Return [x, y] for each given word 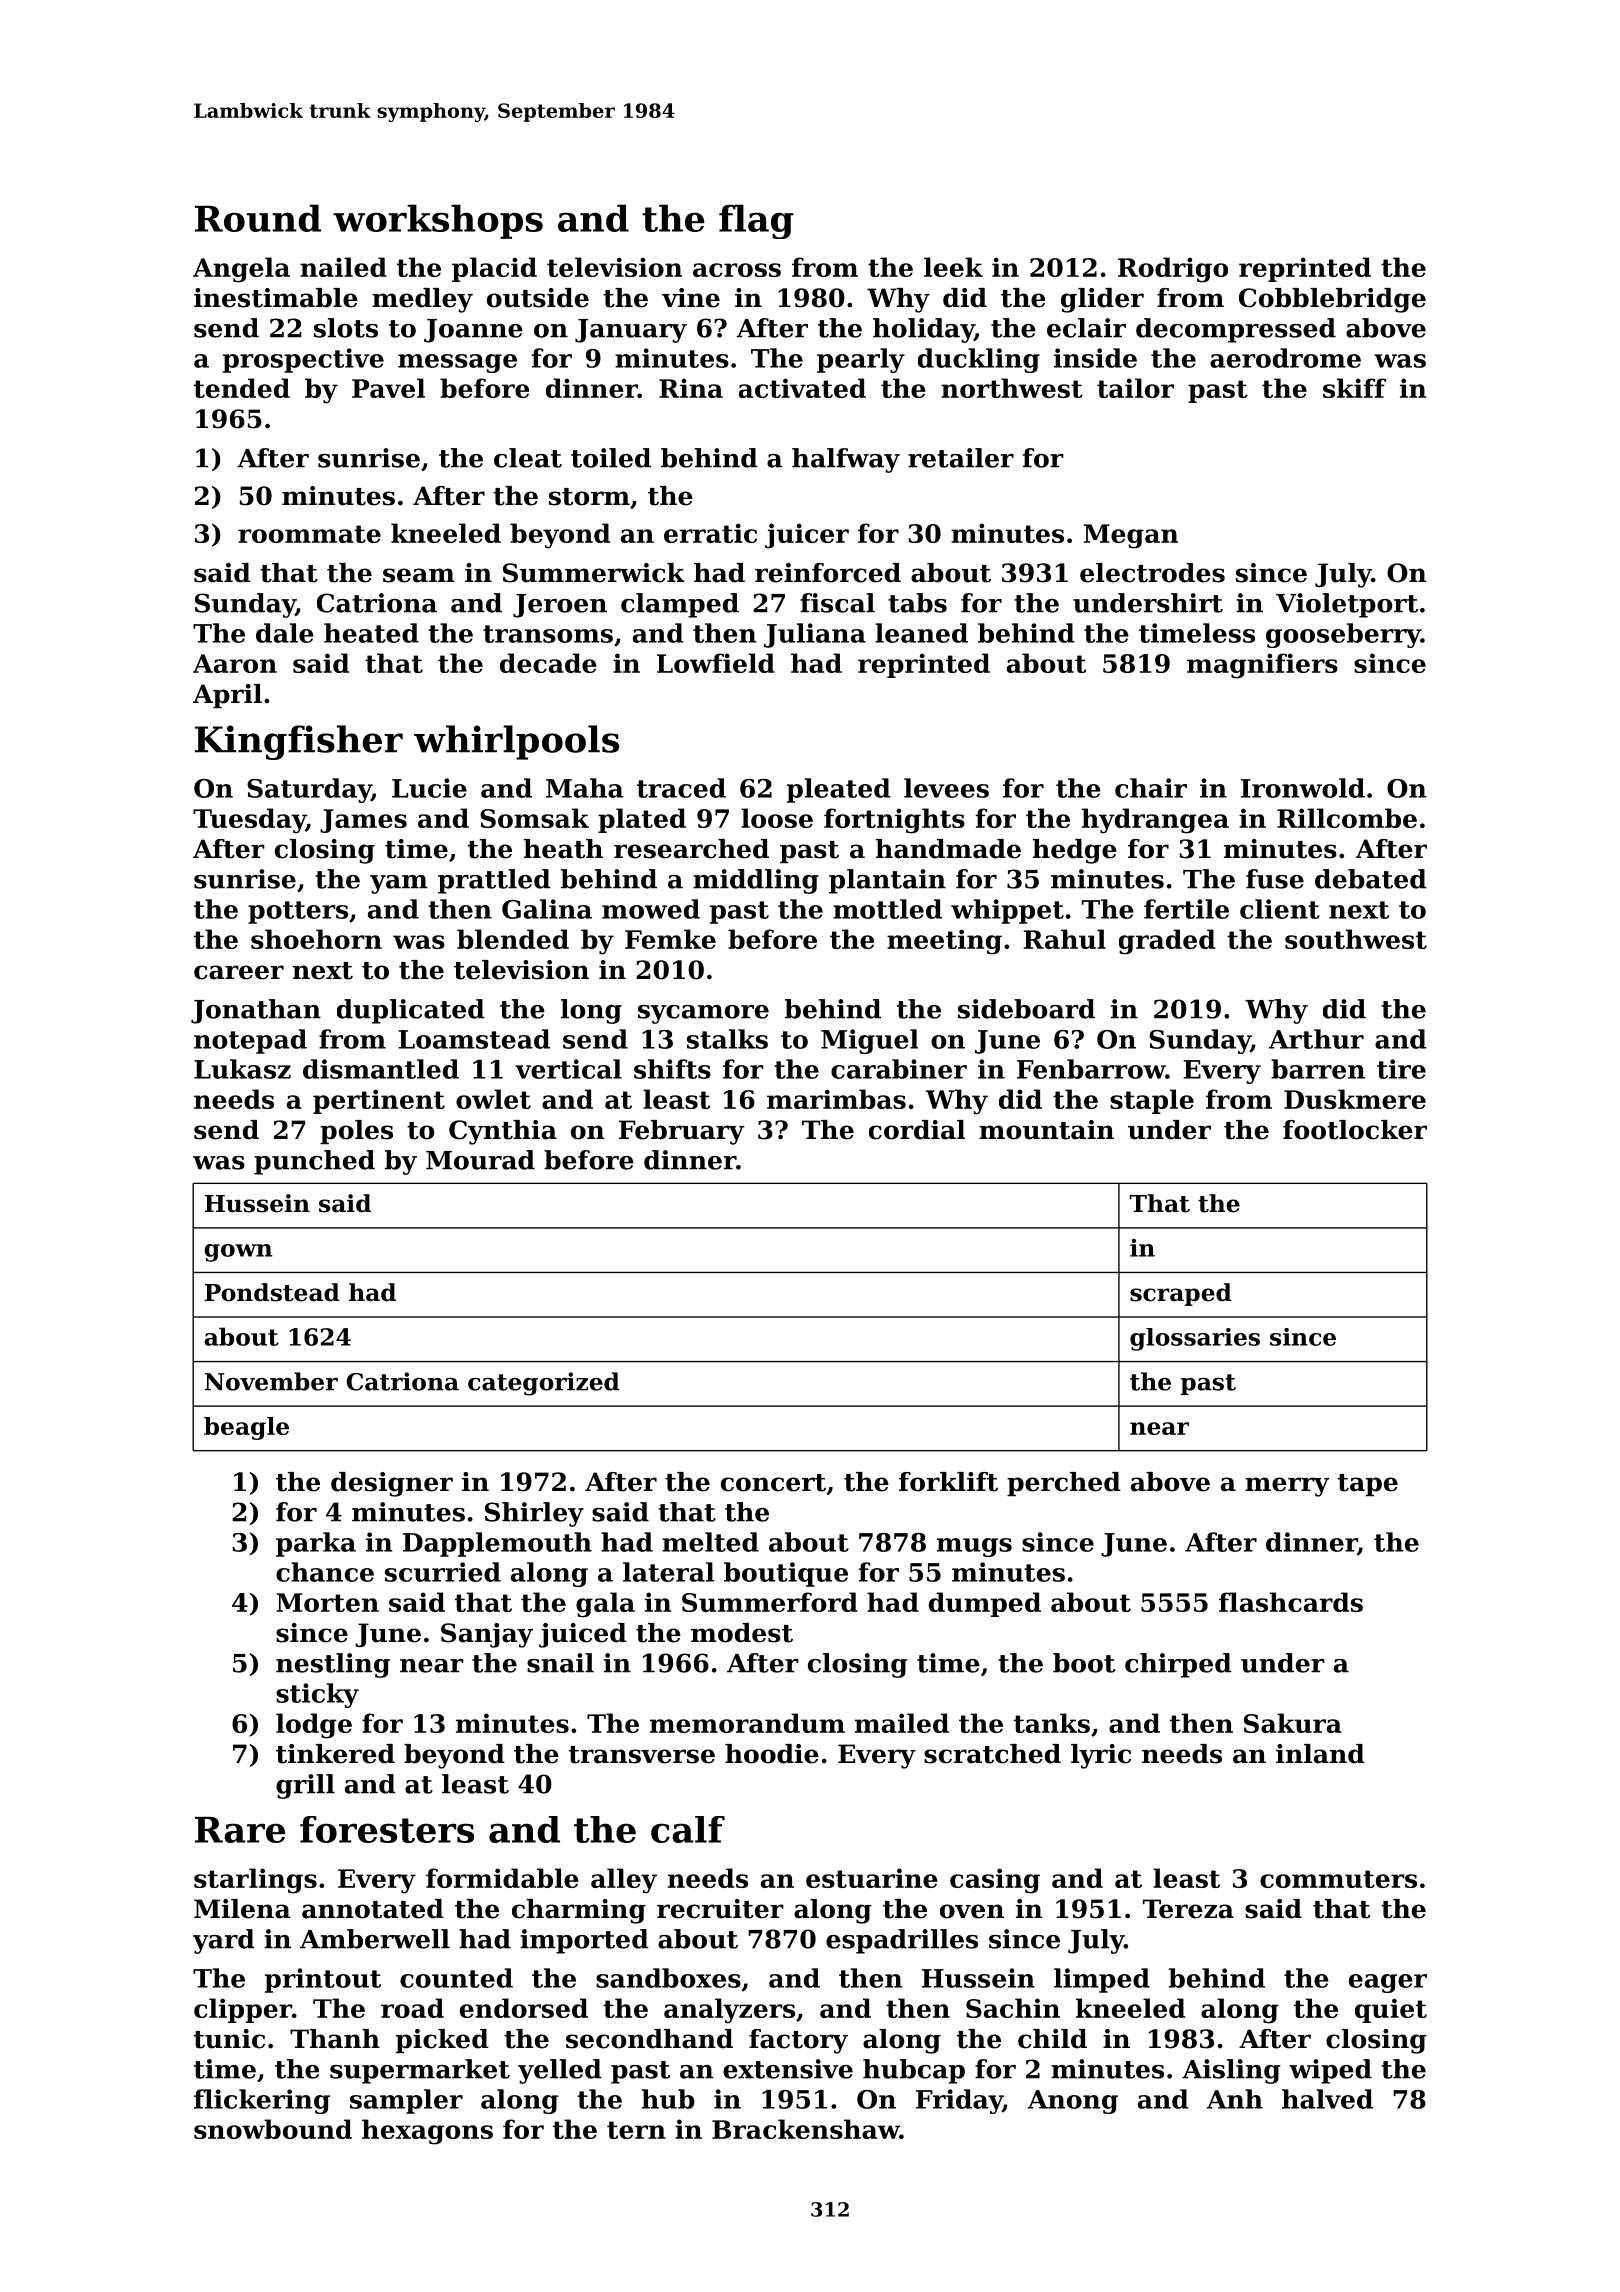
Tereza [1188, 1909]
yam [399, 884]
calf [688, 1829]
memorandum [747, 1723]
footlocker [1355, 1130]
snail [560, 1663]
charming [579, 1911]
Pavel [388, 388]
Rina [691, 388]
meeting [944, 942]
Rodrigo [1173, 270]
